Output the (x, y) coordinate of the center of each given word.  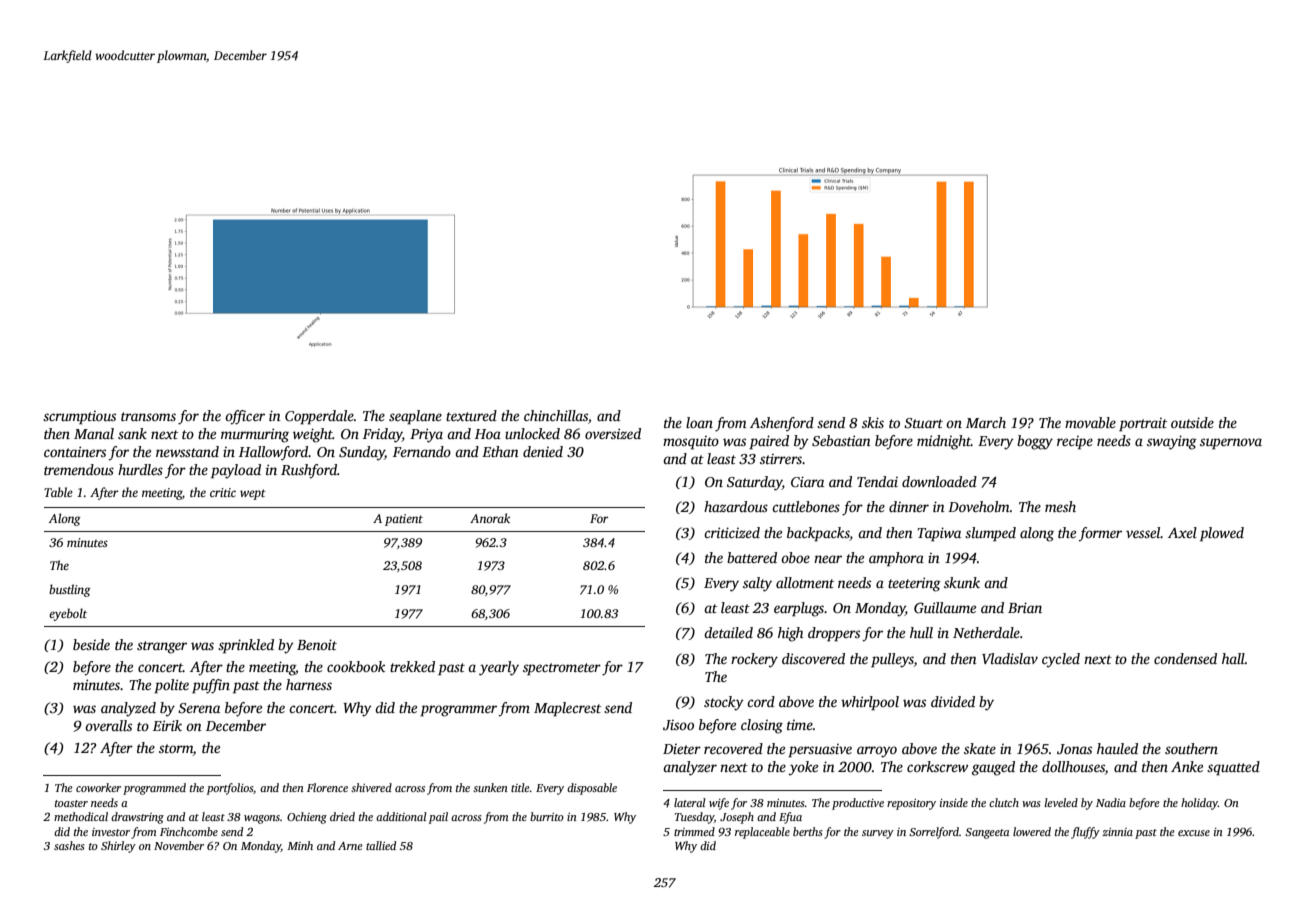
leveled (1061, 802)
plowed (1222, 534)
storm (176, 750)
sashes (69, 845)
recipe (1075, 443)
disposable (592, 789)
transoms (148, 416)
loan (699, 422)
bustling (70, 590)
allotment (805, 582)
